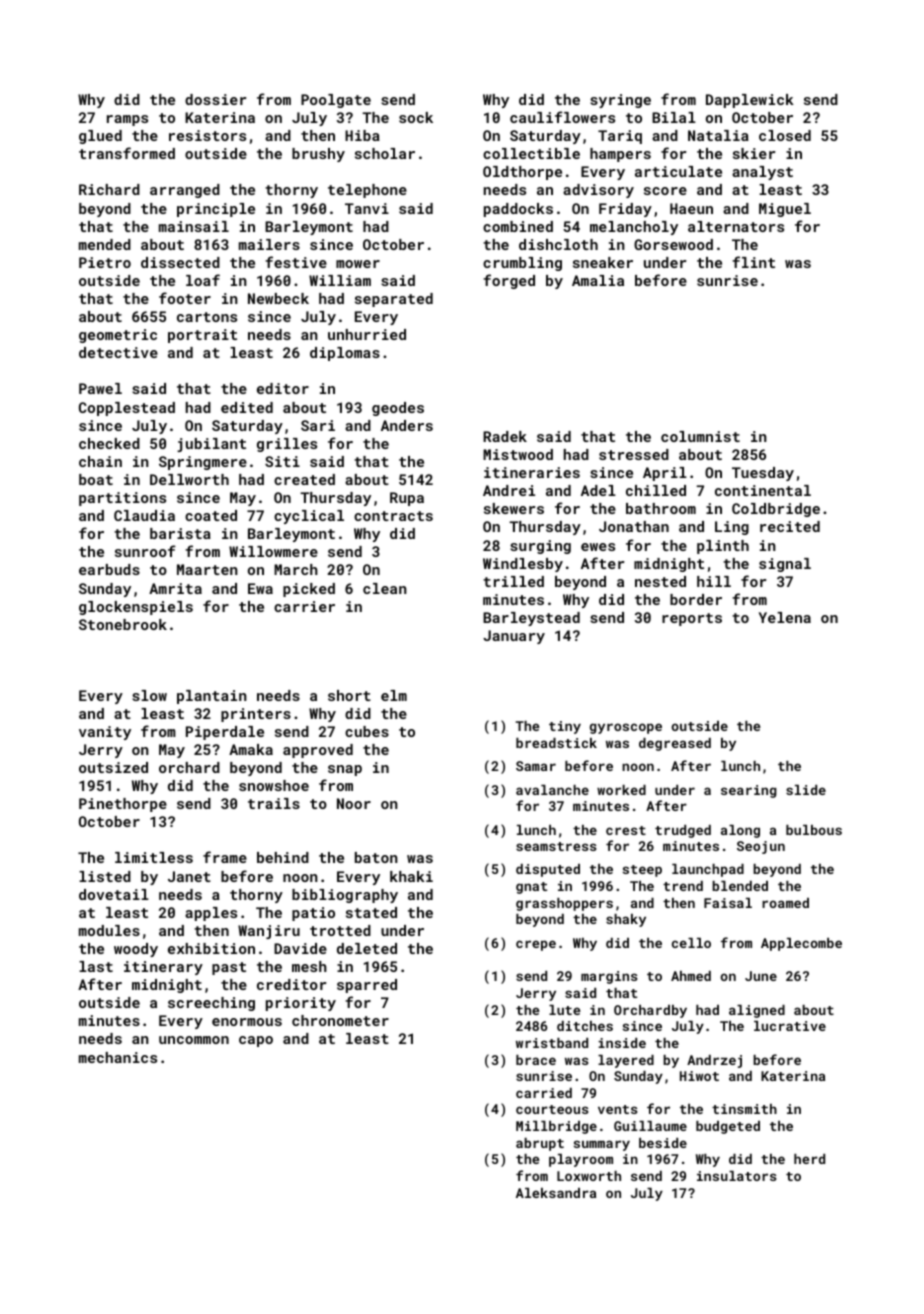 Image resolution: width=924 pixels, height=1314 pixels. I want to click on coated, so click(211, 515).
